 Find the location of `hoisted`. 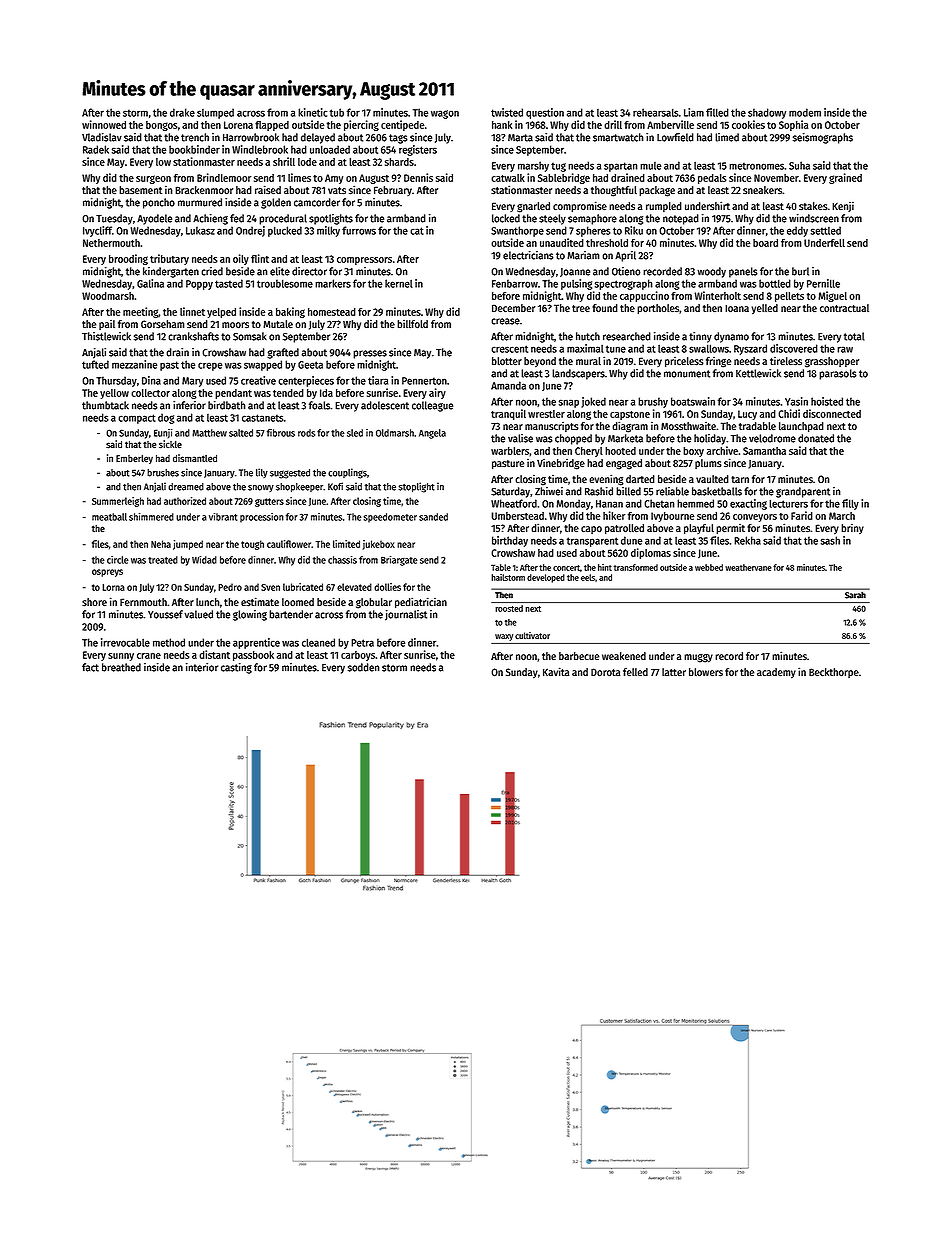

hoisted is located at coordinates (827, 401).
